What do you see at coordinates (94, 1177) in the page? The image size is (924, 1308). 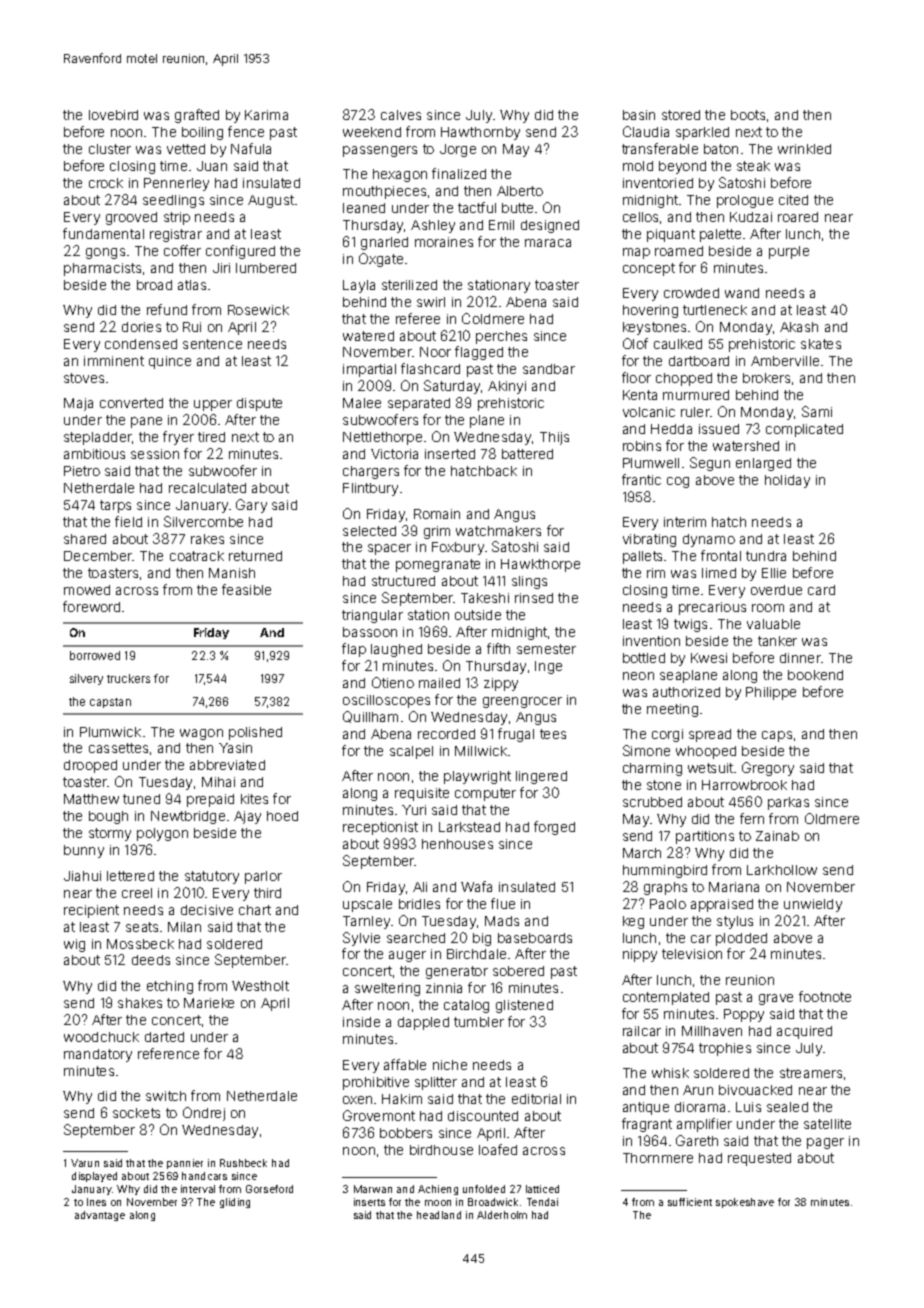 I see `displayed` at bounding box center [94, 1177].
